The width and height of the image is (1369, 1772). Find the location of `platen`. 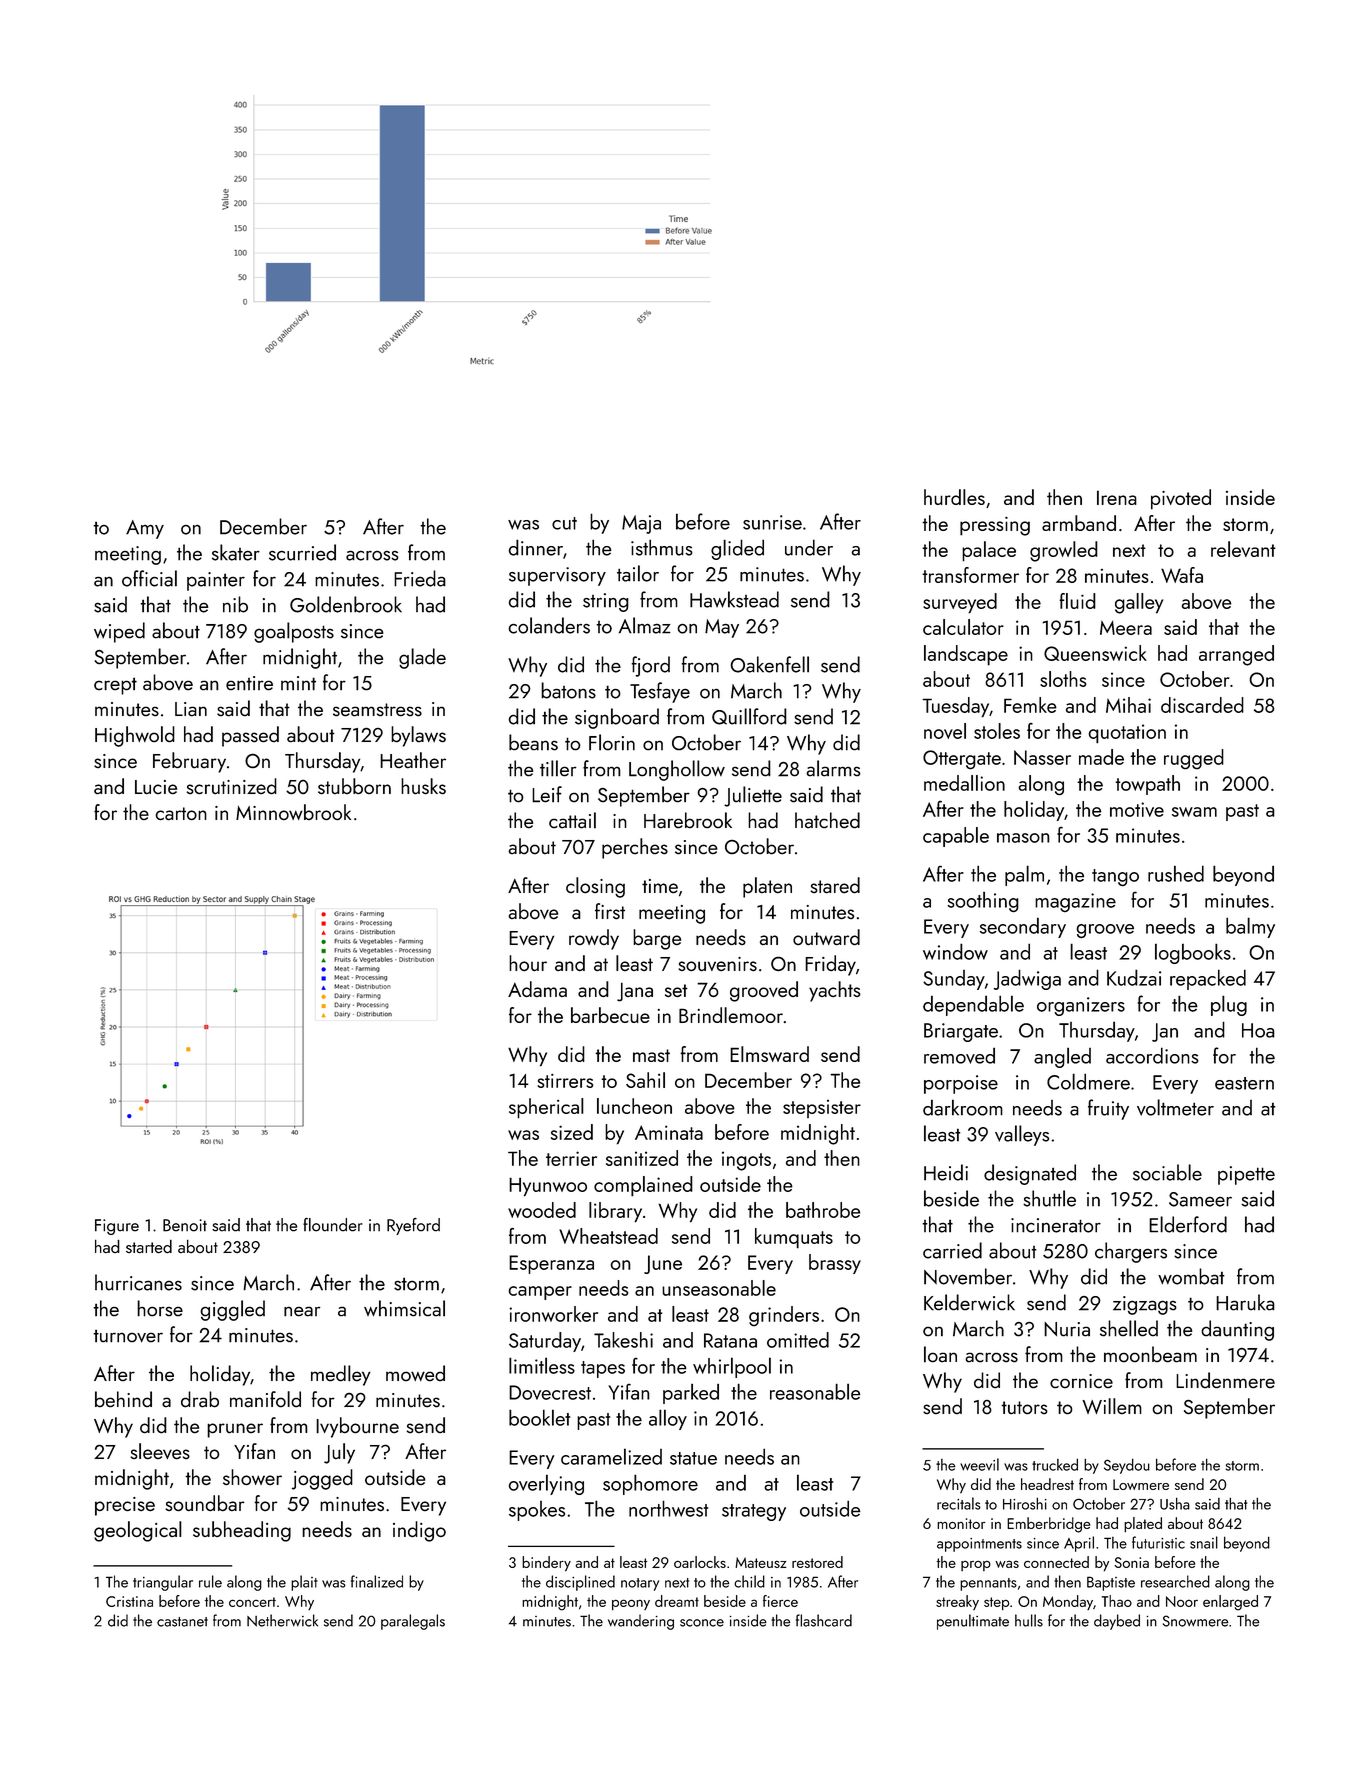

platen is located at coordinates (767, 887).
